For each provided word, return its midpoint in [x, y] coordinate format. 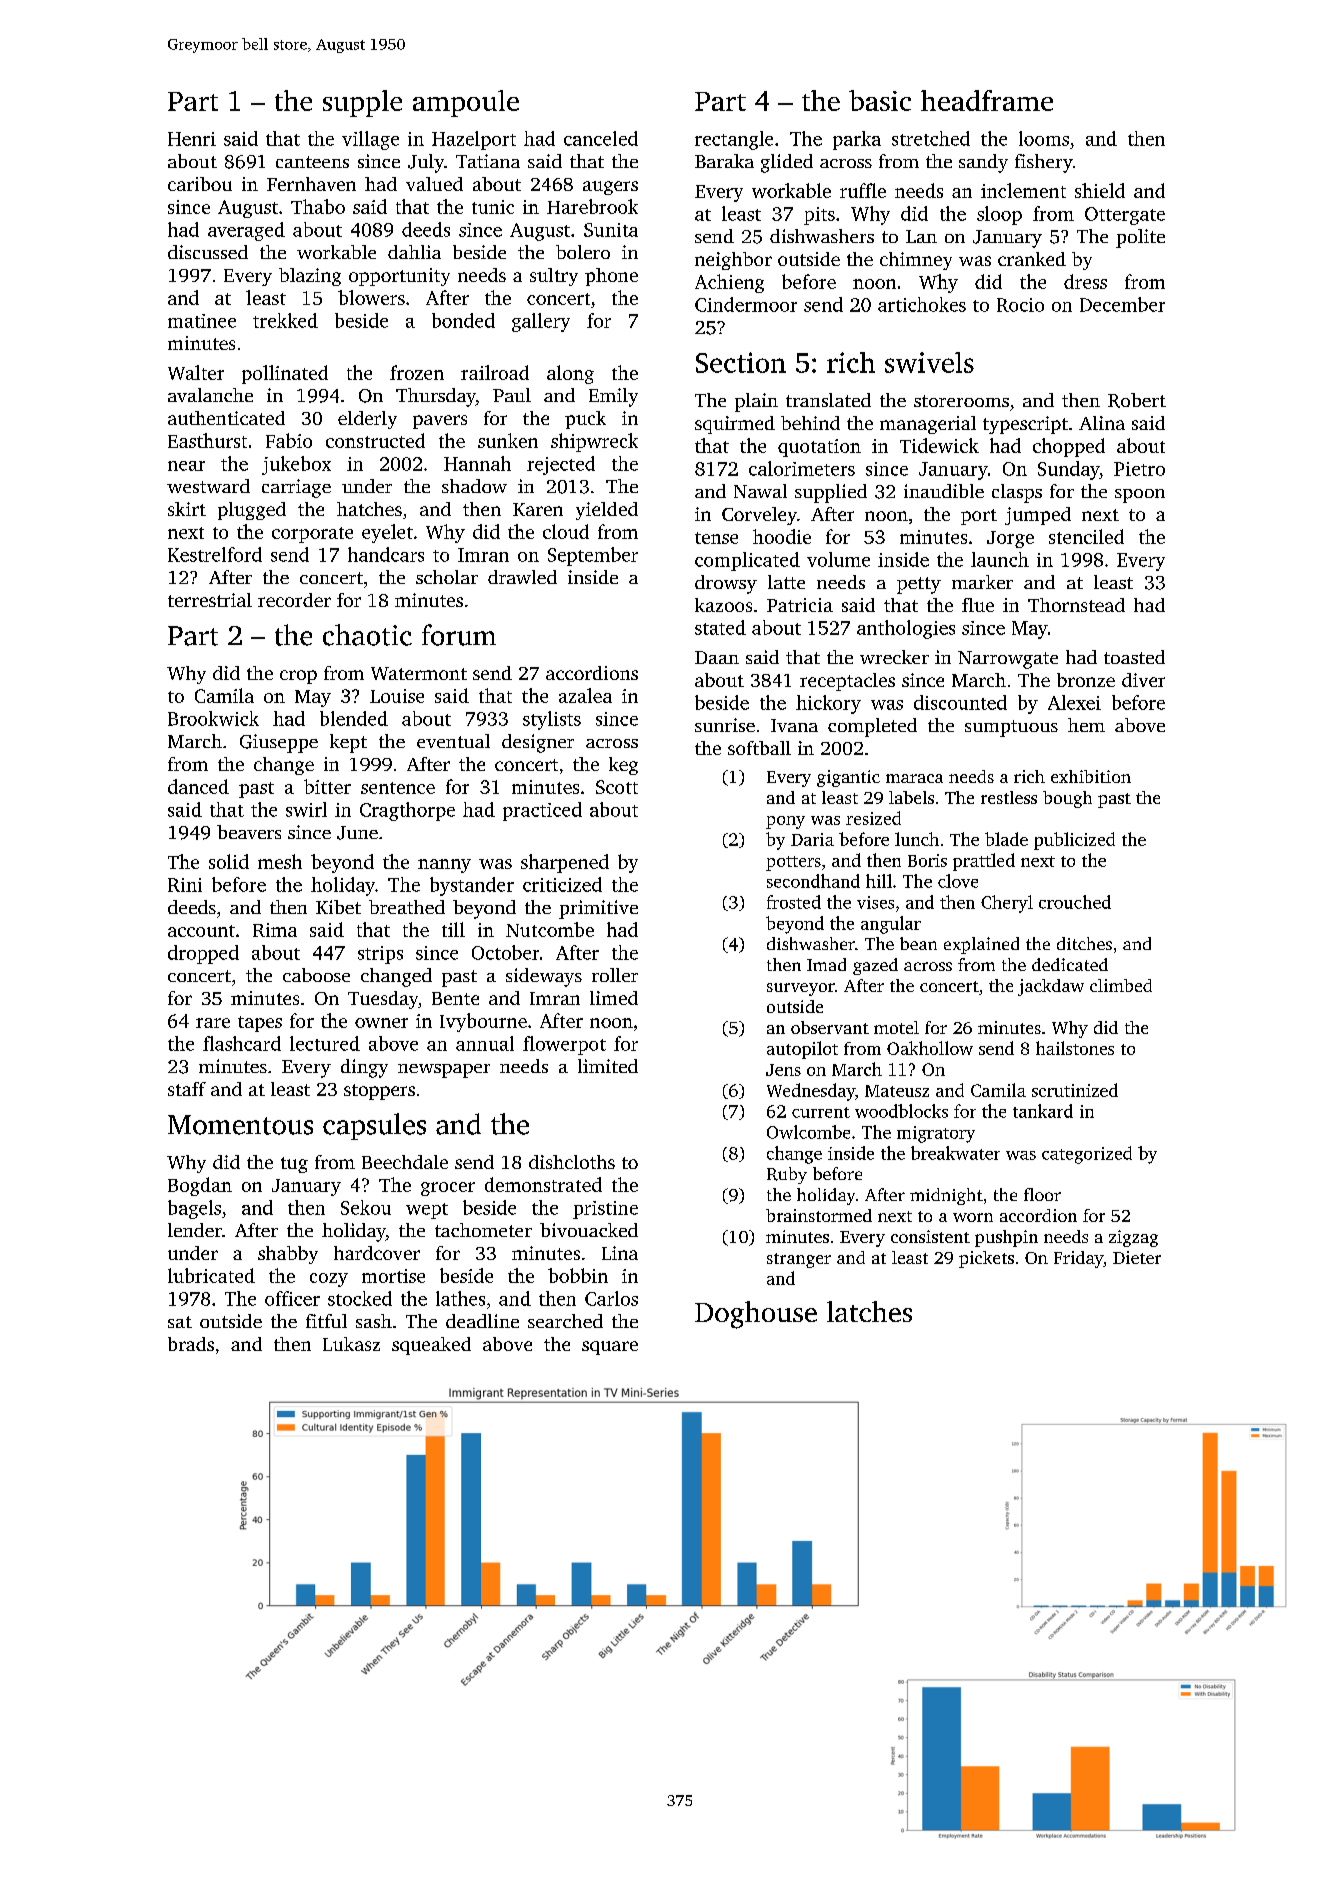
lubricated [211, 1275]
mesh [280, 861]
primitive [598, 909]
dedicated [1070, 964]
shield [1100, 190]
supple [362, 103]
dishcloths [572, 1162]
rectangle [734, 140]
